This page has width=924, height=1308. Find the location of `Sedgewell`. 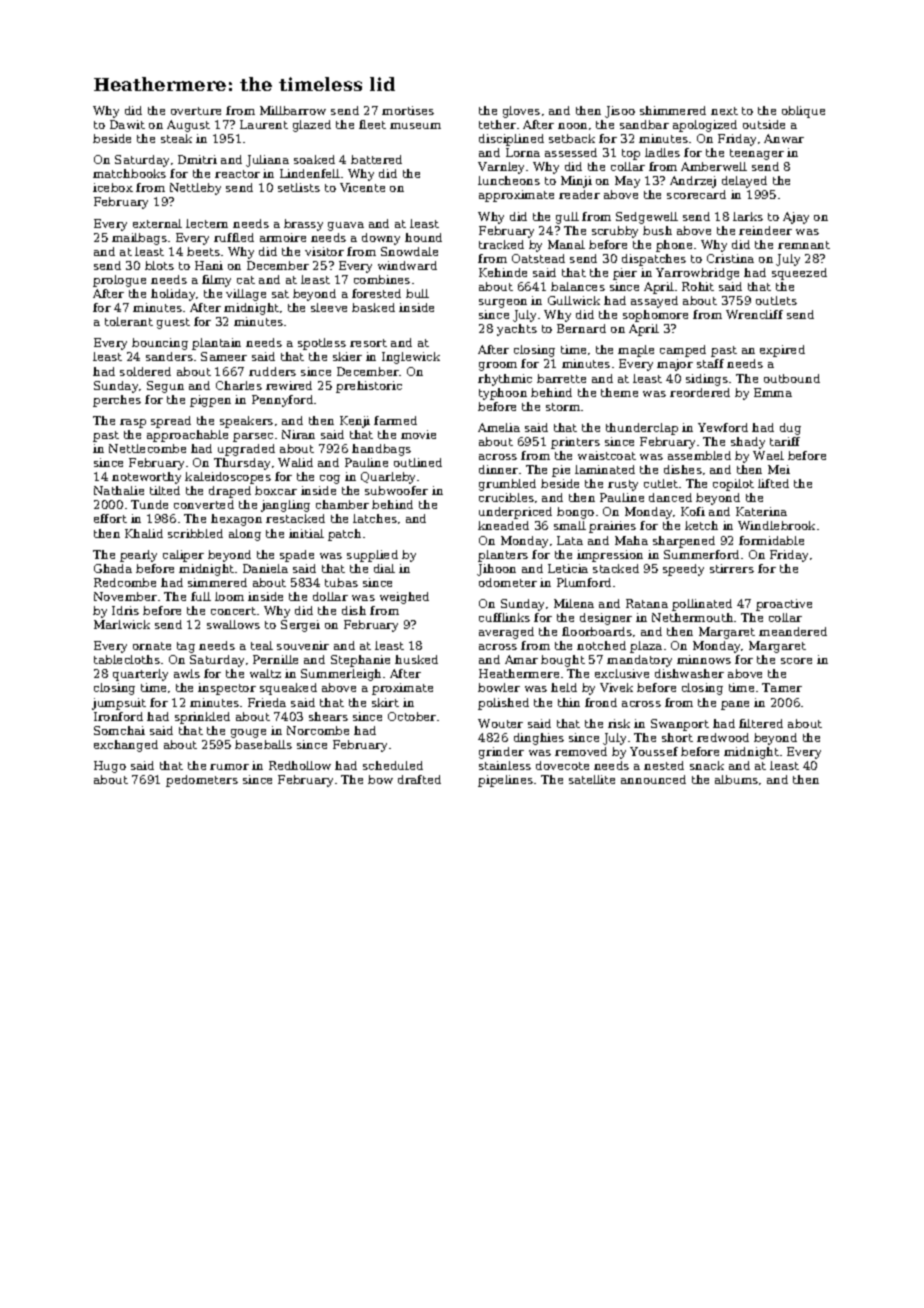

Sedgewell is located at coordinates (647, 218).
